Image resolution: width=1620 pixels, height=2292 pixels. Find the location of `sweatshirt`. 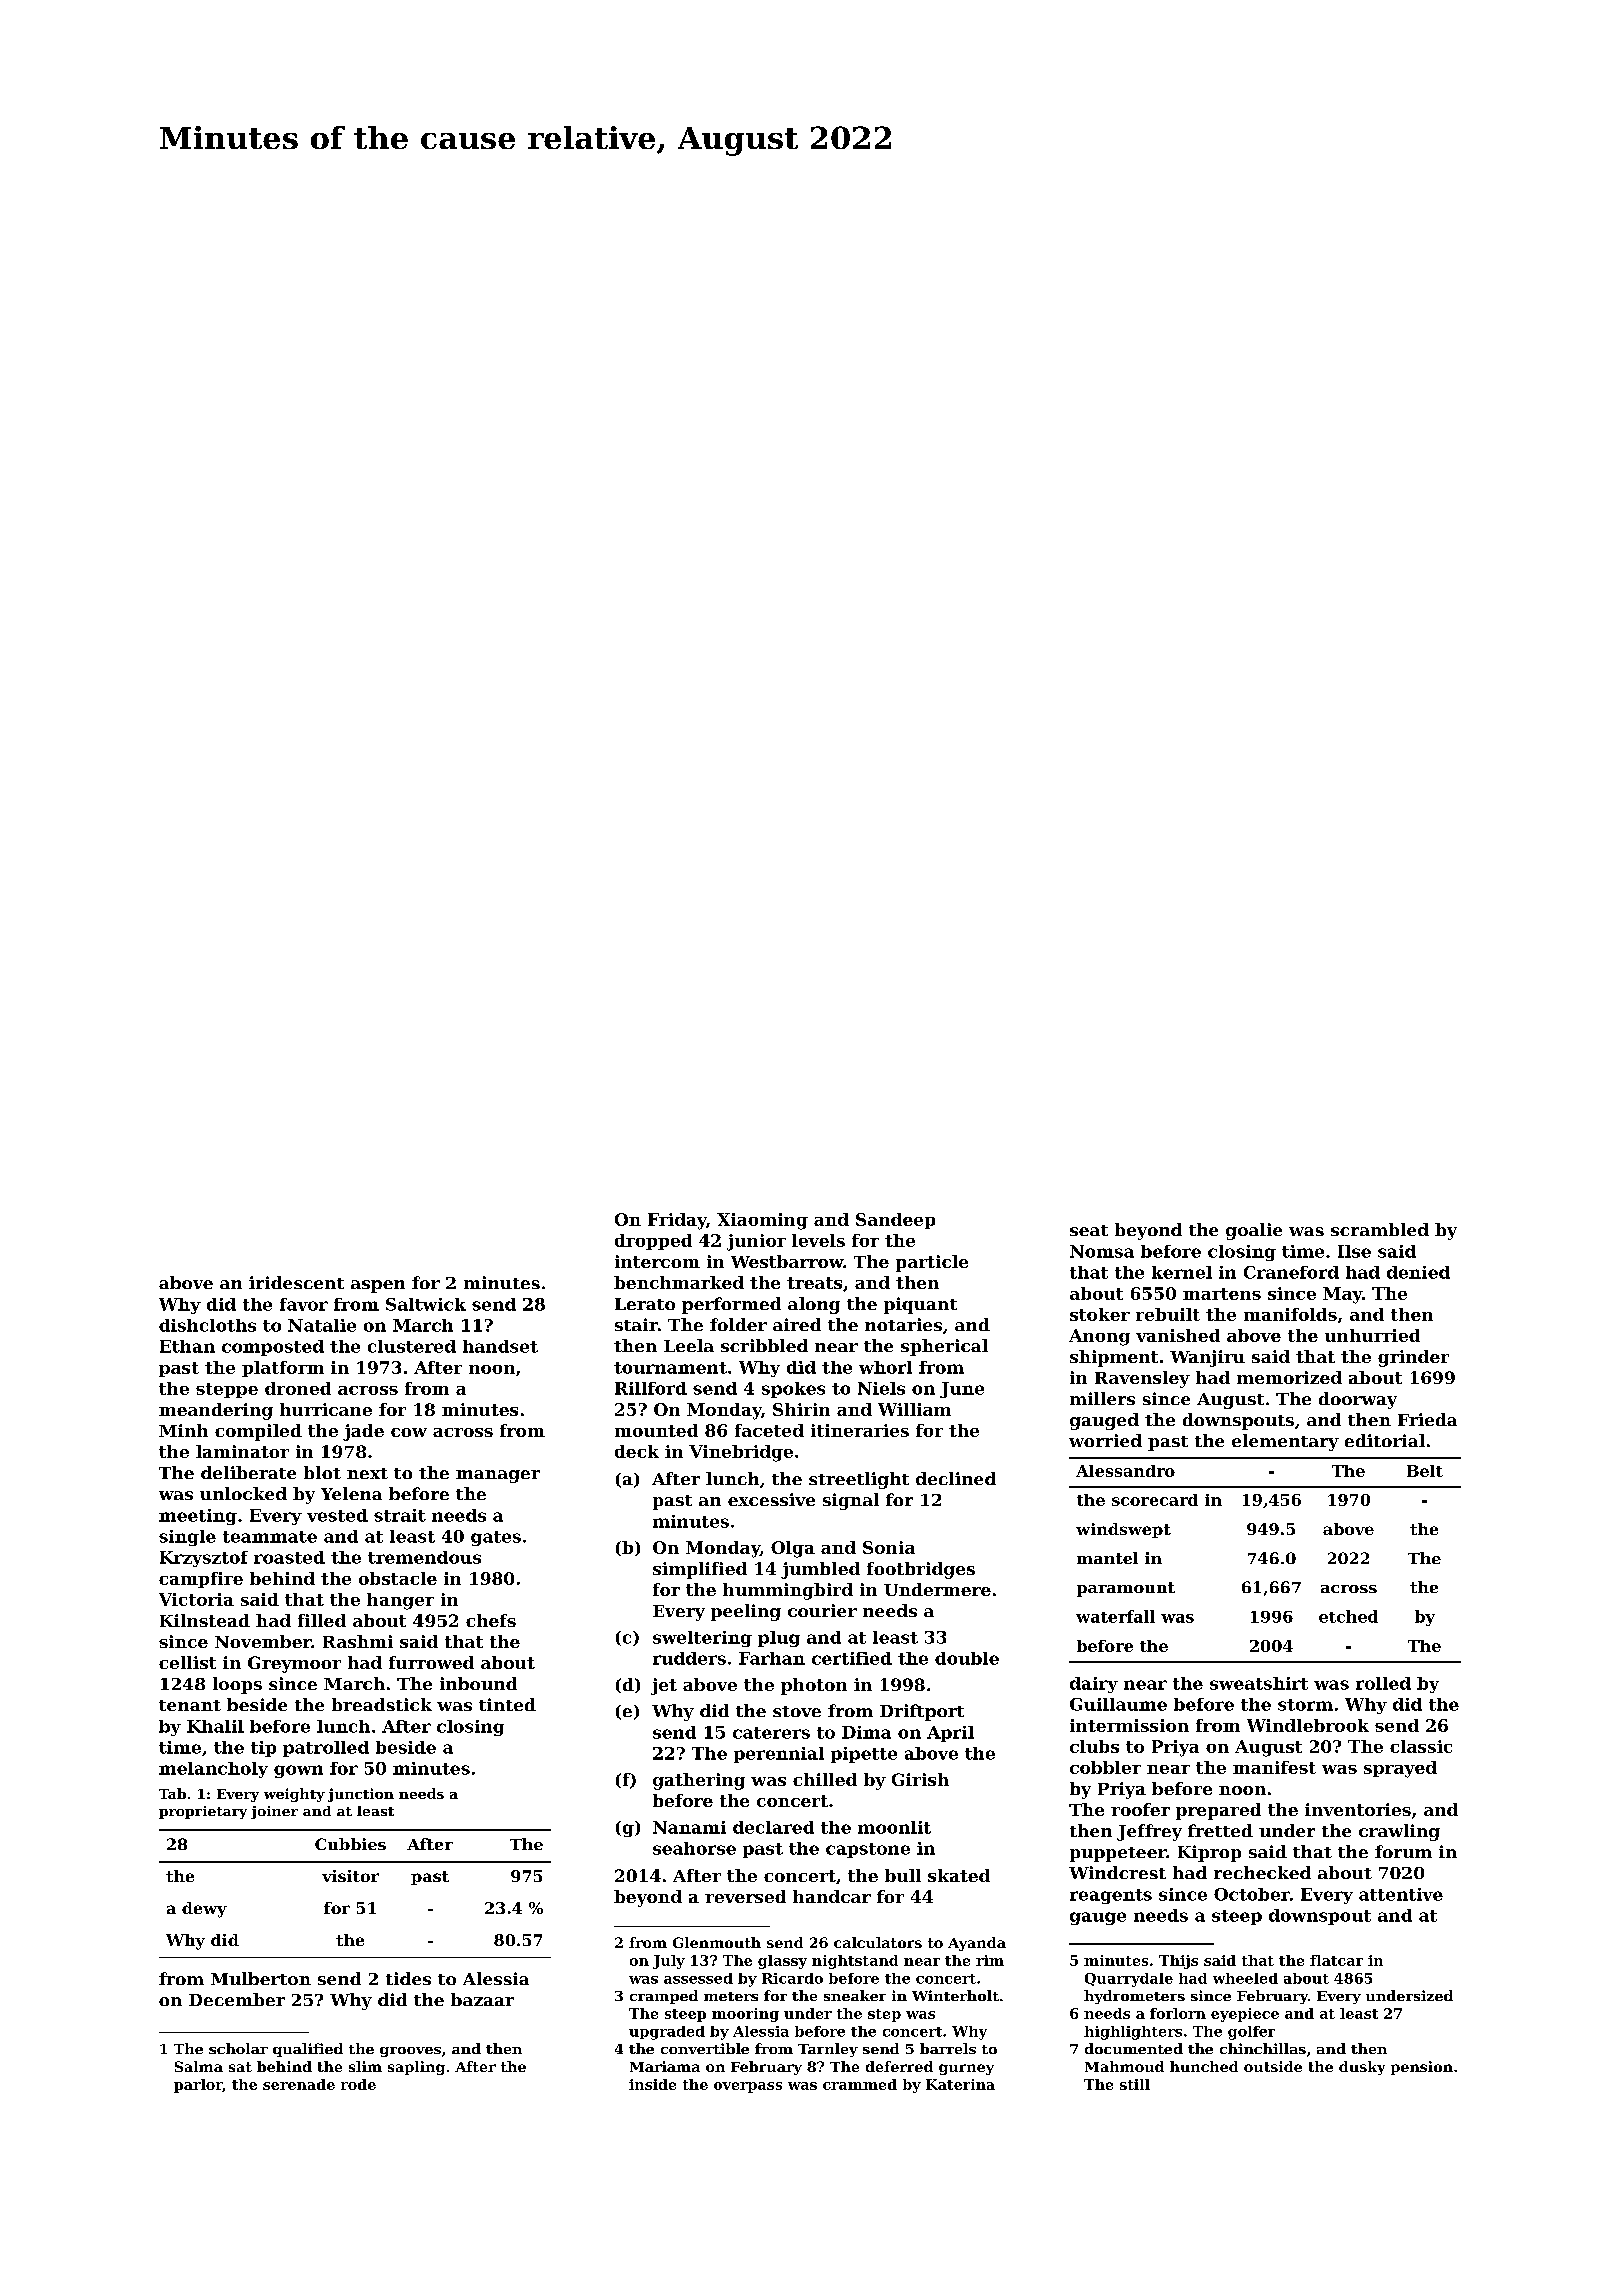

sweatshirt is located at coordinates (1259, 1683).
